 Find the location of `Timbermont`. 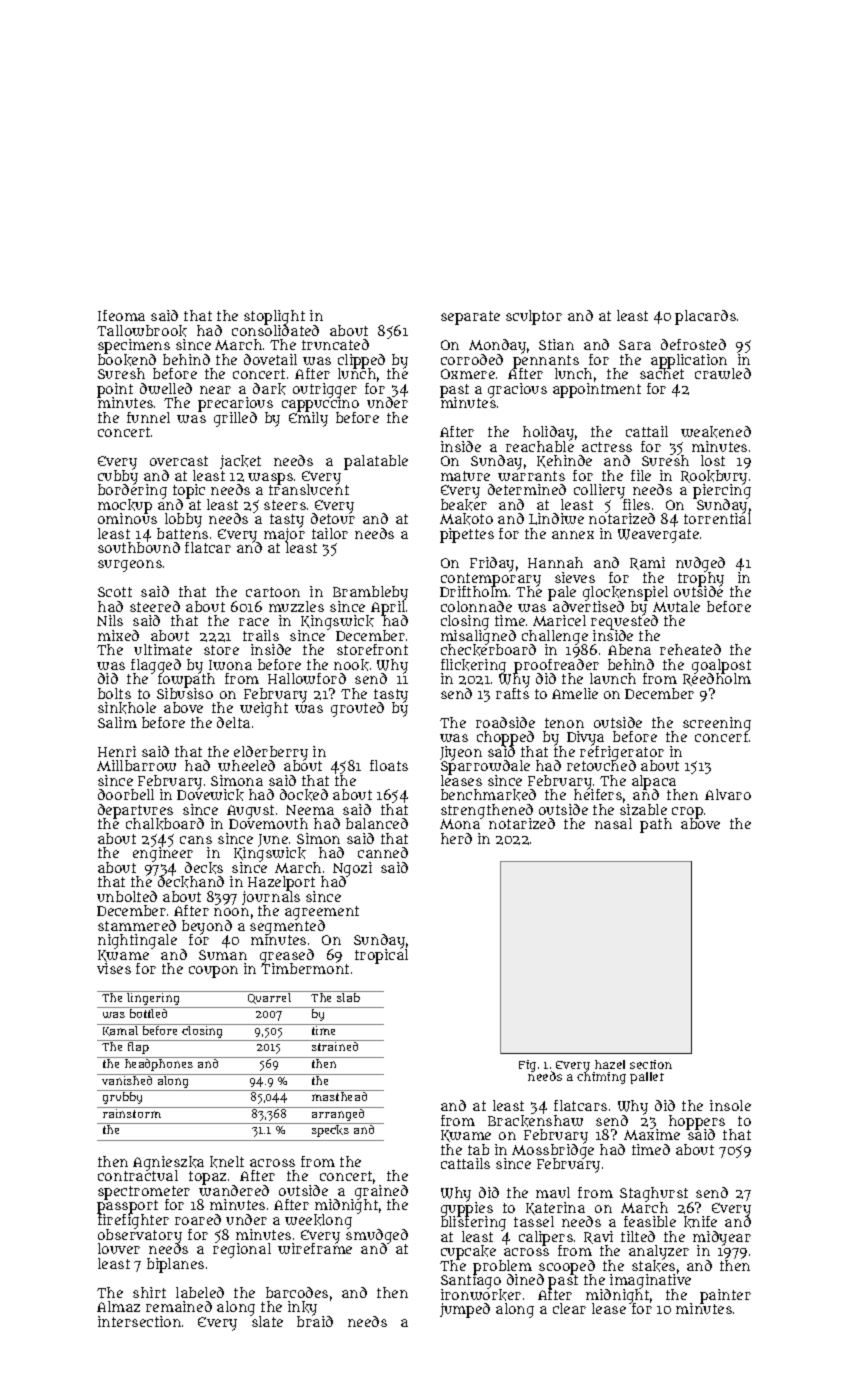

Timbermont is located at coordinates (305, 969).
